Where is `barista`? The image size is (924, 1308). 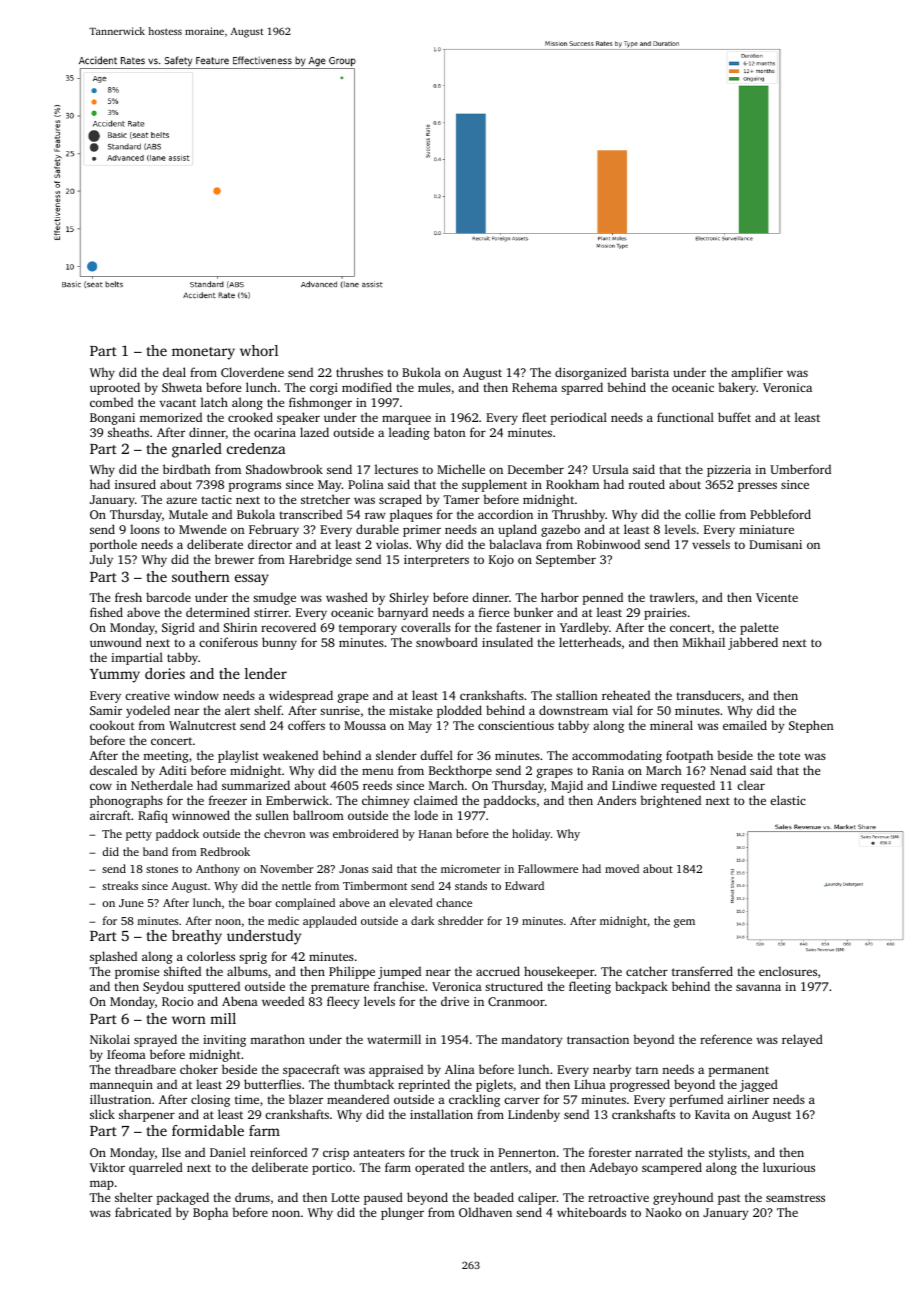 barista is located at coordinates (650, 372).
